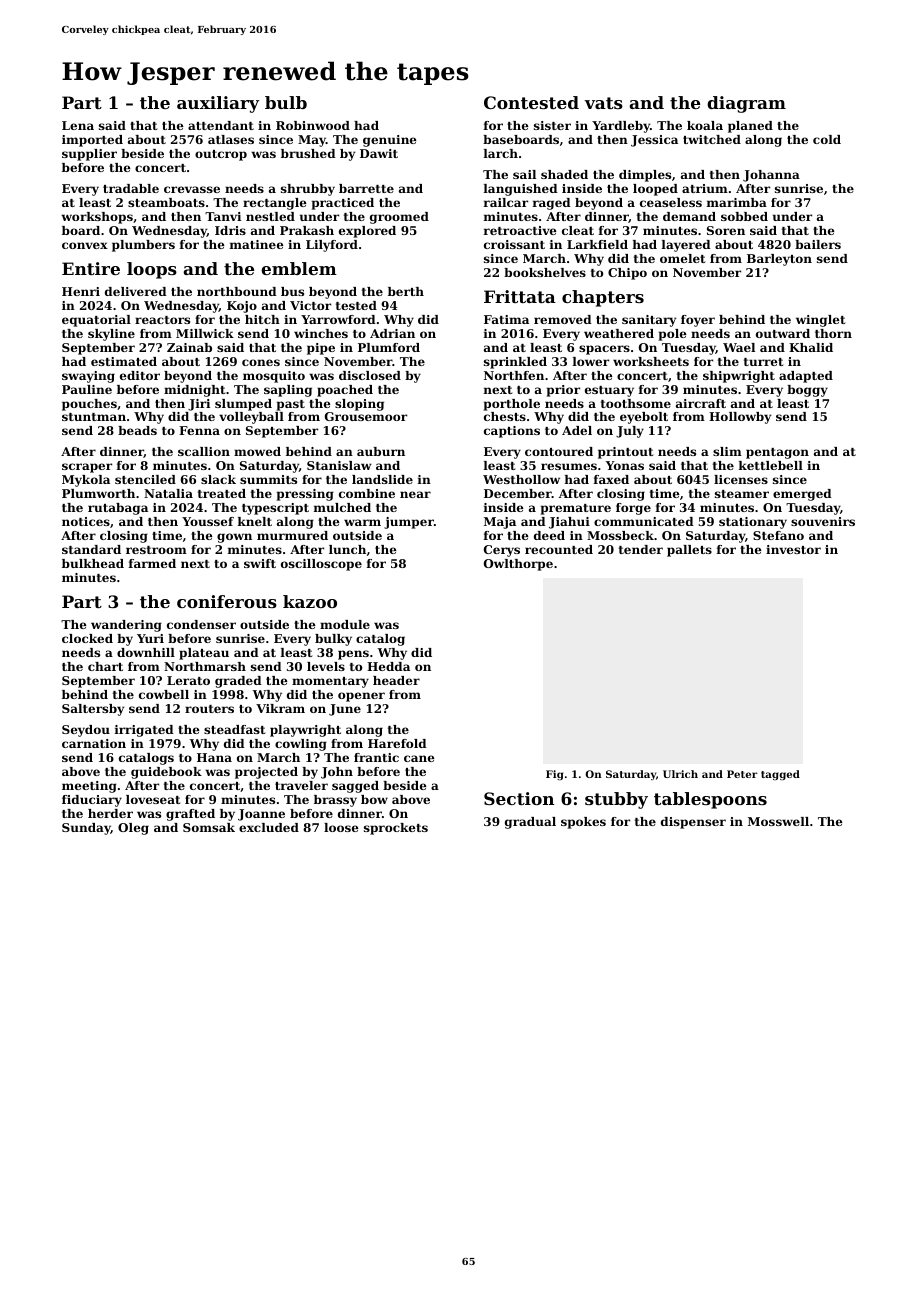  Describe the element at coordinates (780, 775) in the screenshot. I see `tagged` at that location.
